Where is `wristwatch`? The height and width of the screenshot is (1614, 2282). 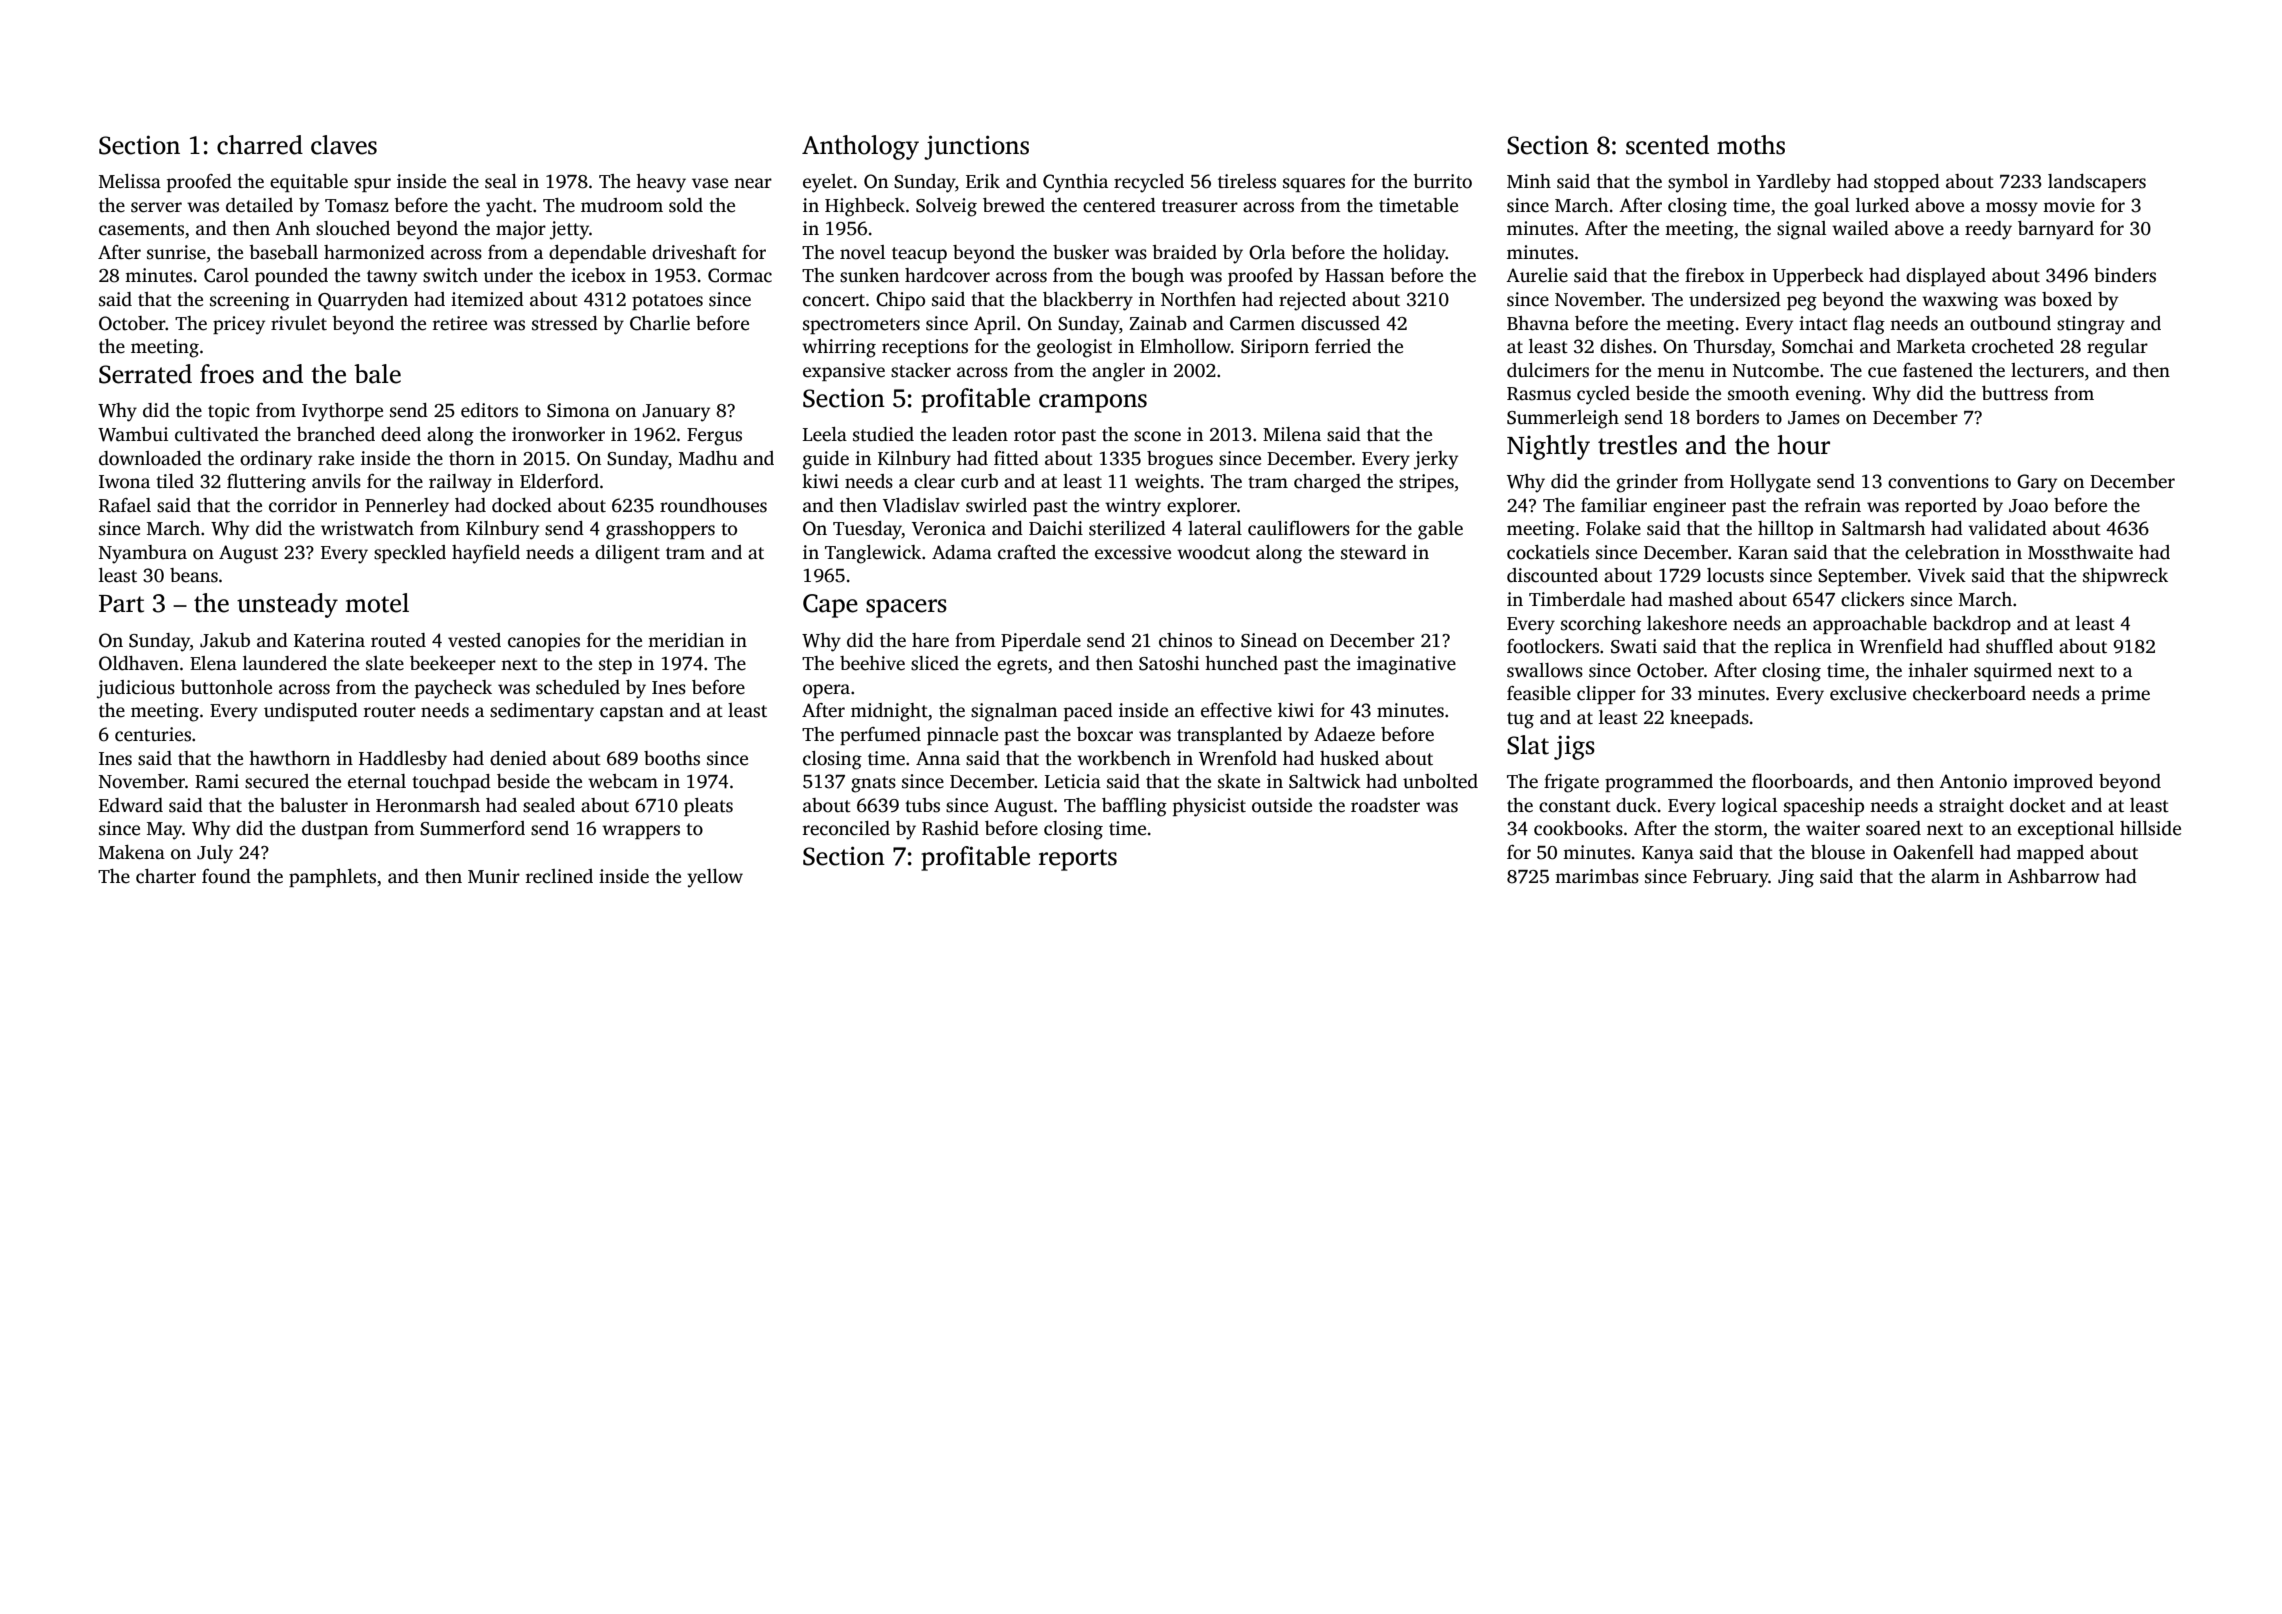
wristwatch is located at coordinates (367, 528).
